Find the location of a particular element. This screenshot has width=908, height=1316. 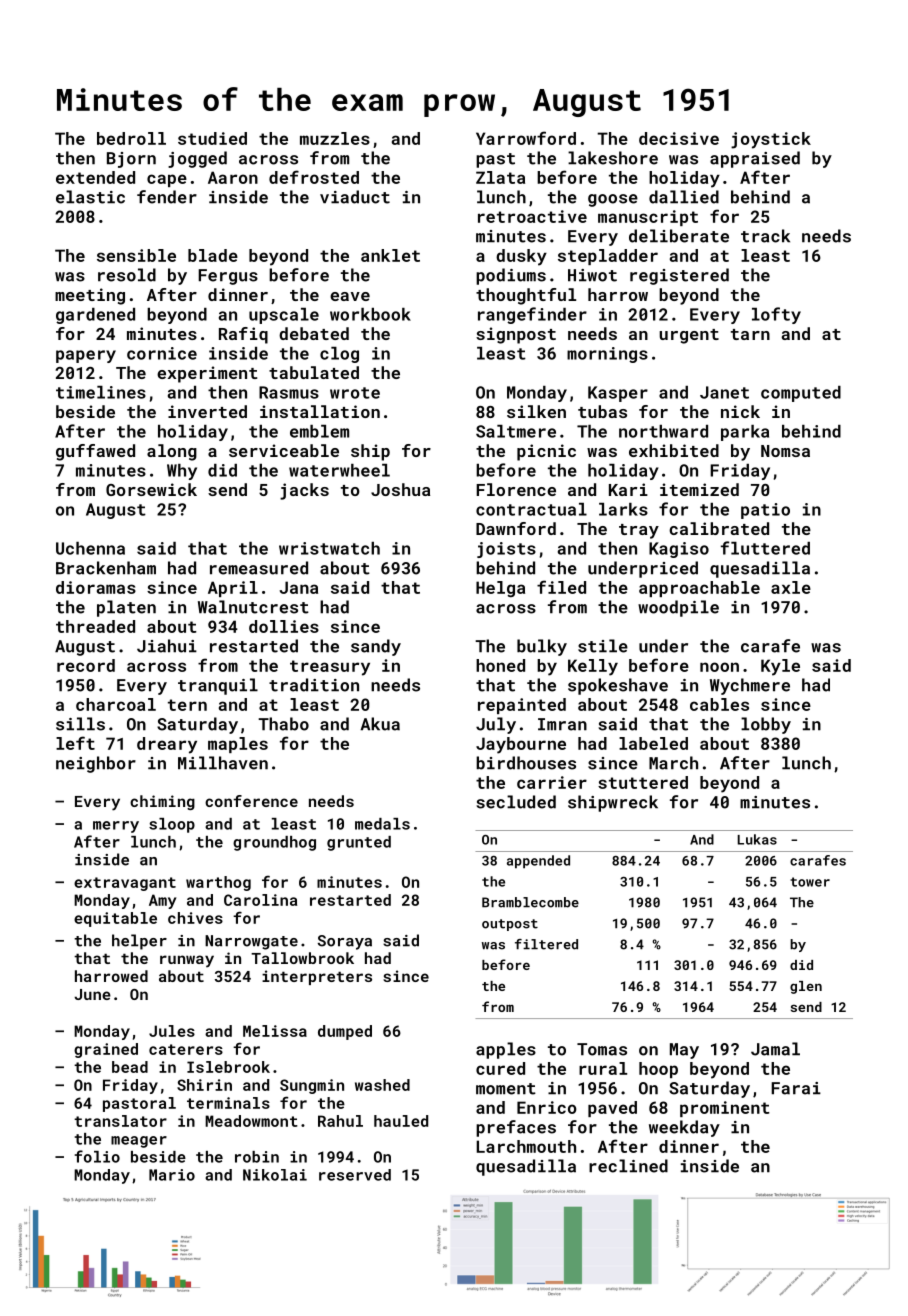

Jamal is located at coordinates (775, 1049).
